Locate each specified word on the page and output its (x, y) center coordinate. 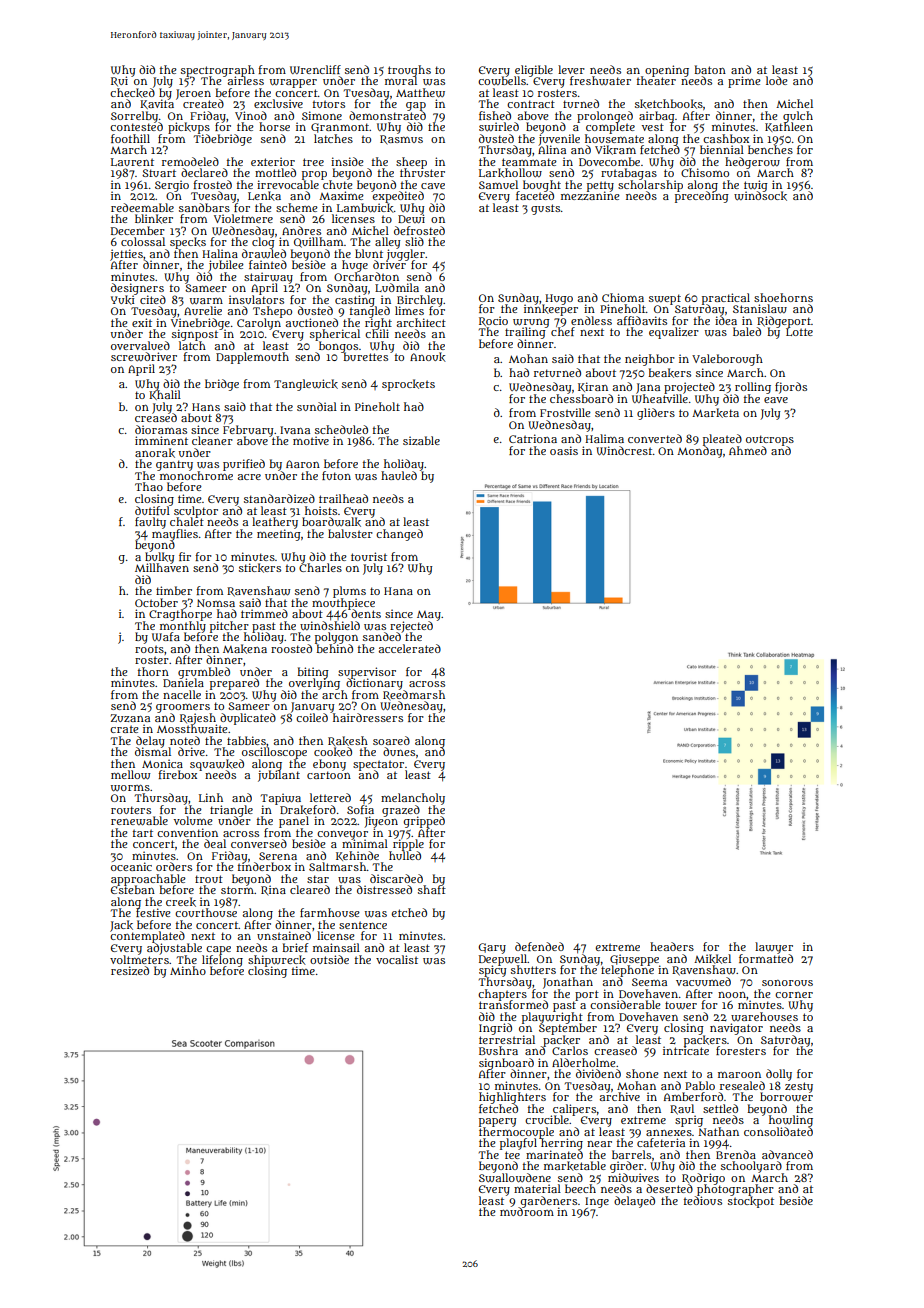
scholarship (650, 185)
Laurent (132, 162)
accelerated (410, 648)
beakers (670, 373)
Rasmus (401, 140)
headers (672, 946)
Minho (188, 970)
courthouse (206, 913)
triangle (231, 811)
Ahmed (748, 450)
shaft (432, 890)
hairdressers (368, 717)
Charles (320, 568)
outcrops (770, 440)
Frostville (565, 412)
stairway (268, 278)
